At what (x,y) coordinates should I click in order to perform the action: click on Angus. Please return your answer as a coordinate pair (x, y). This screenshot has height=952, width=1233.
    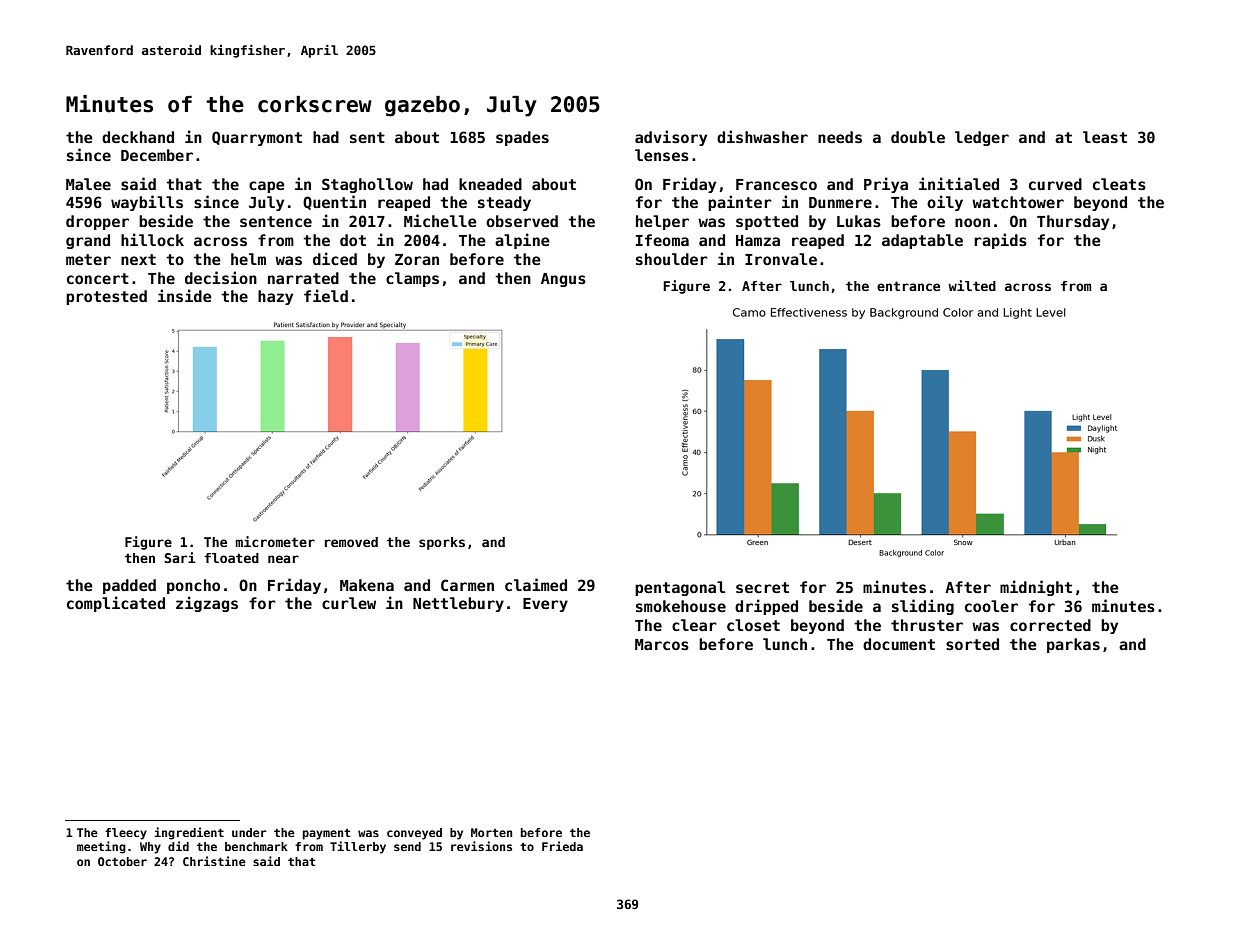
    Looking at the image, I should click on (563, 280).
